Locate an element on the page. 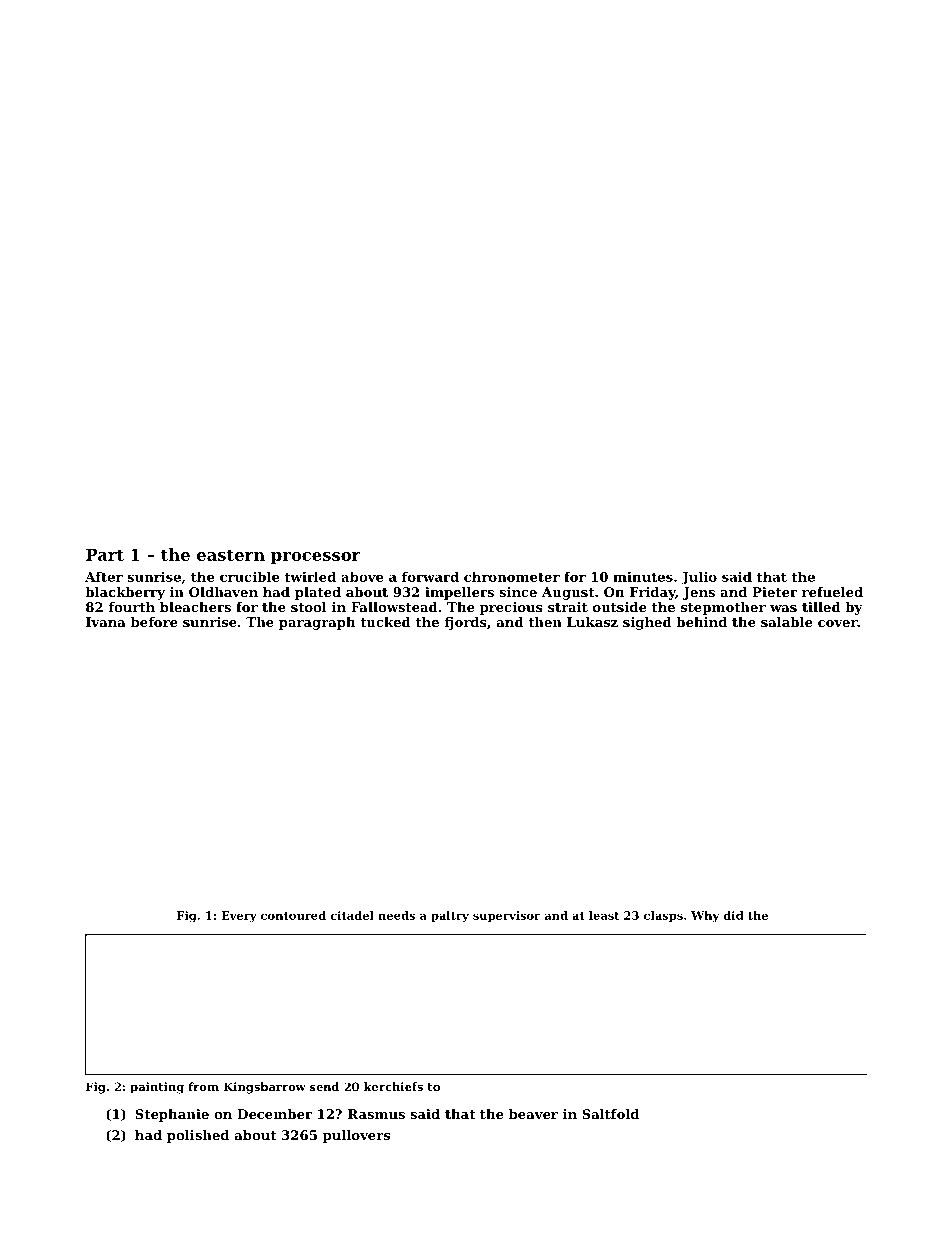 The image size is (952, 1233). pullovers is located at coordinates (356, 1136).
